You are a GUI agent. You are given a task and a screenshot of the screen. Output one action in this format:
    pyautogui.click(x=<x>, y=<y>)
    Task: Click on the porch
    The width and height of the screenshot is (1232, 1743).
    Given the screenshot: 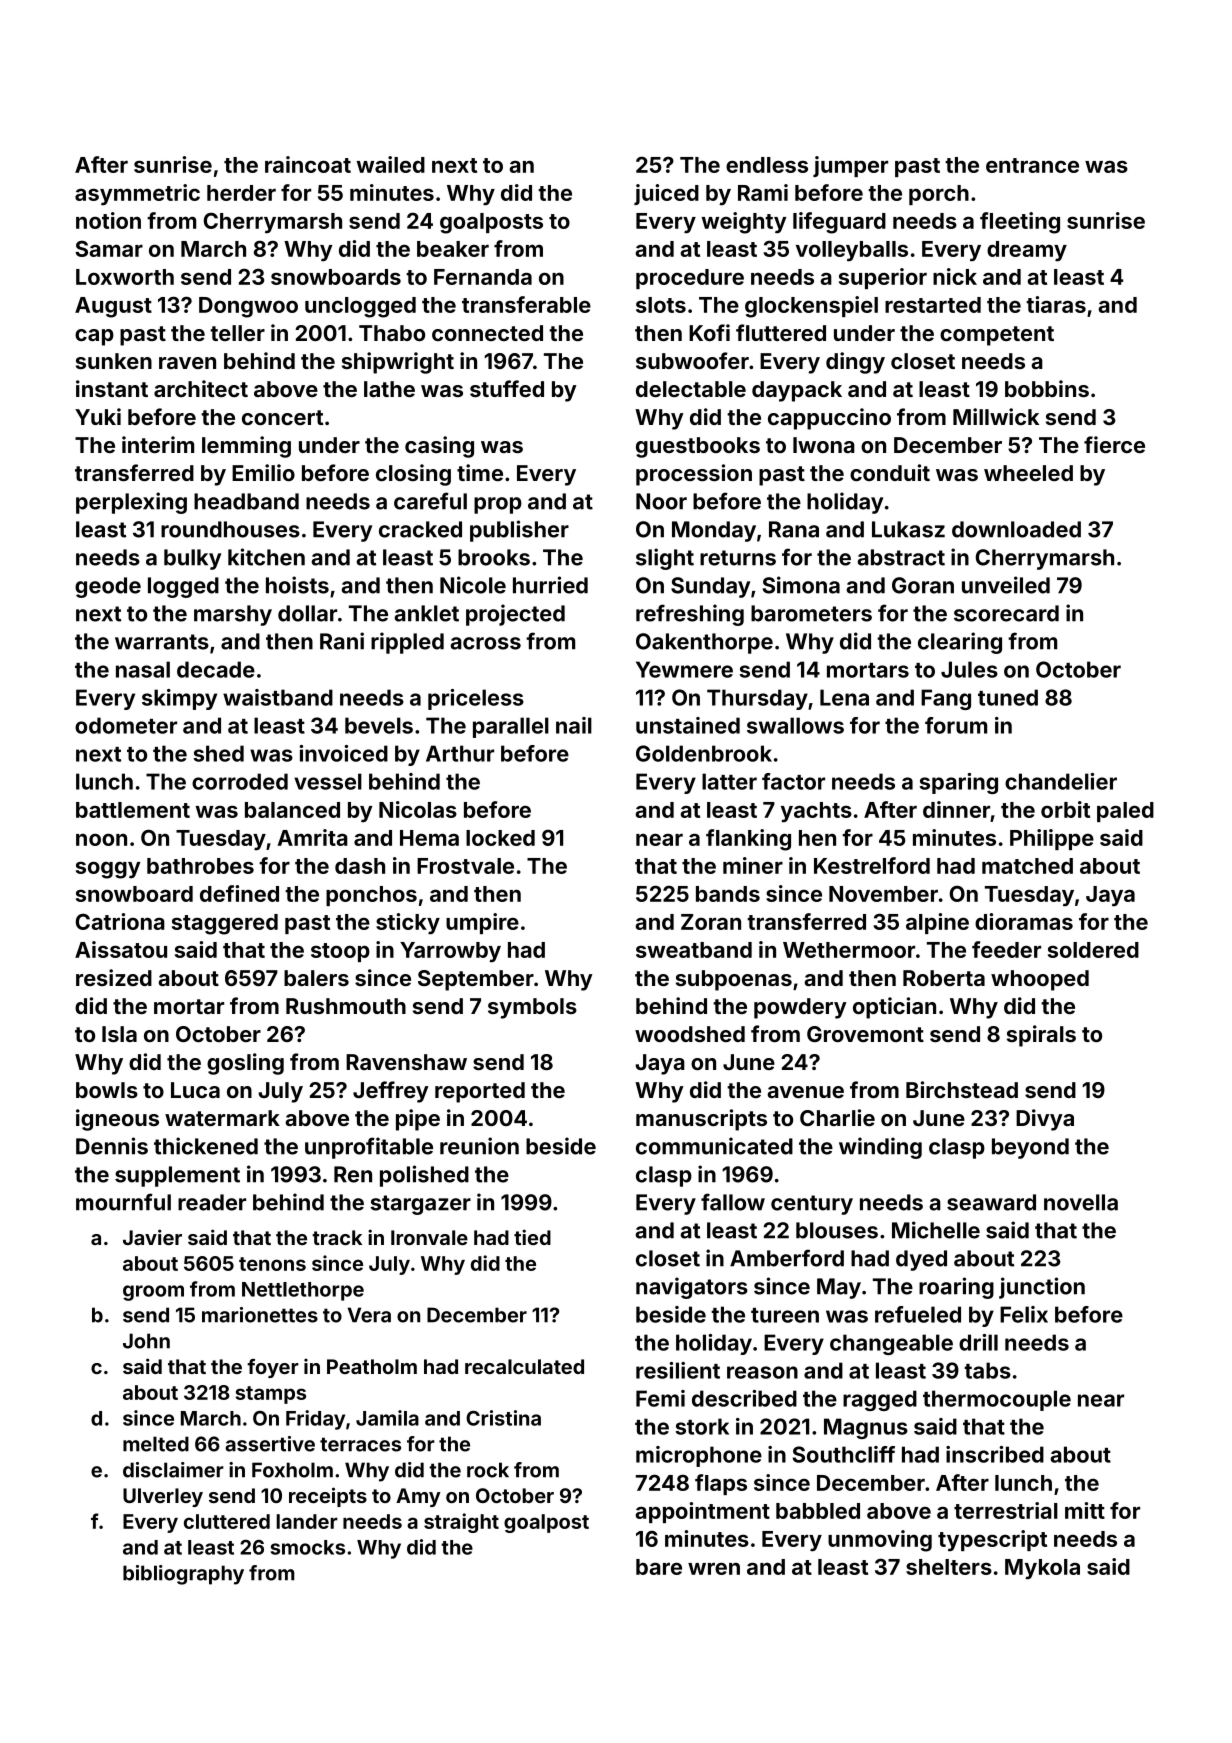 What is the action you would take?
    pyautogui.click(x=939, y=195)
